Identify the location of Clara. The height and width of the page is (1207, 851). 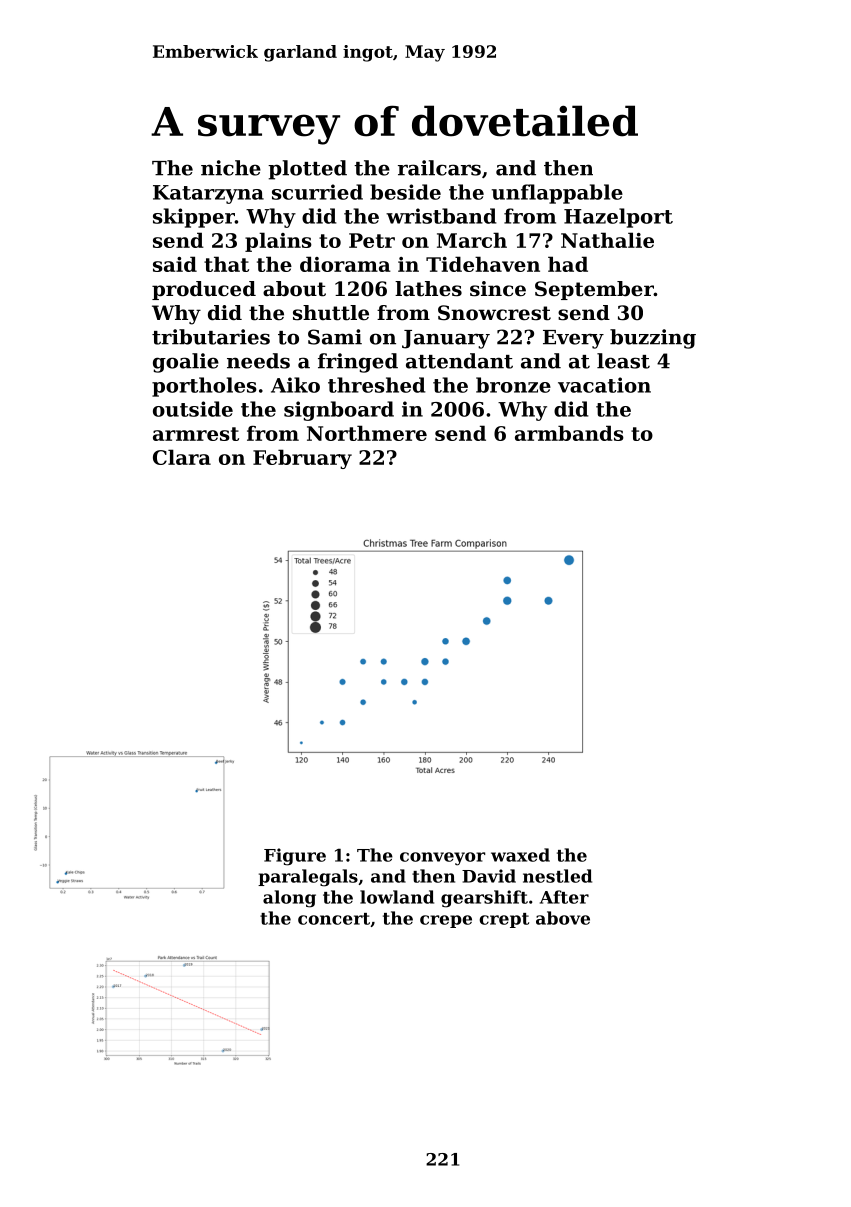
(182, 457).
